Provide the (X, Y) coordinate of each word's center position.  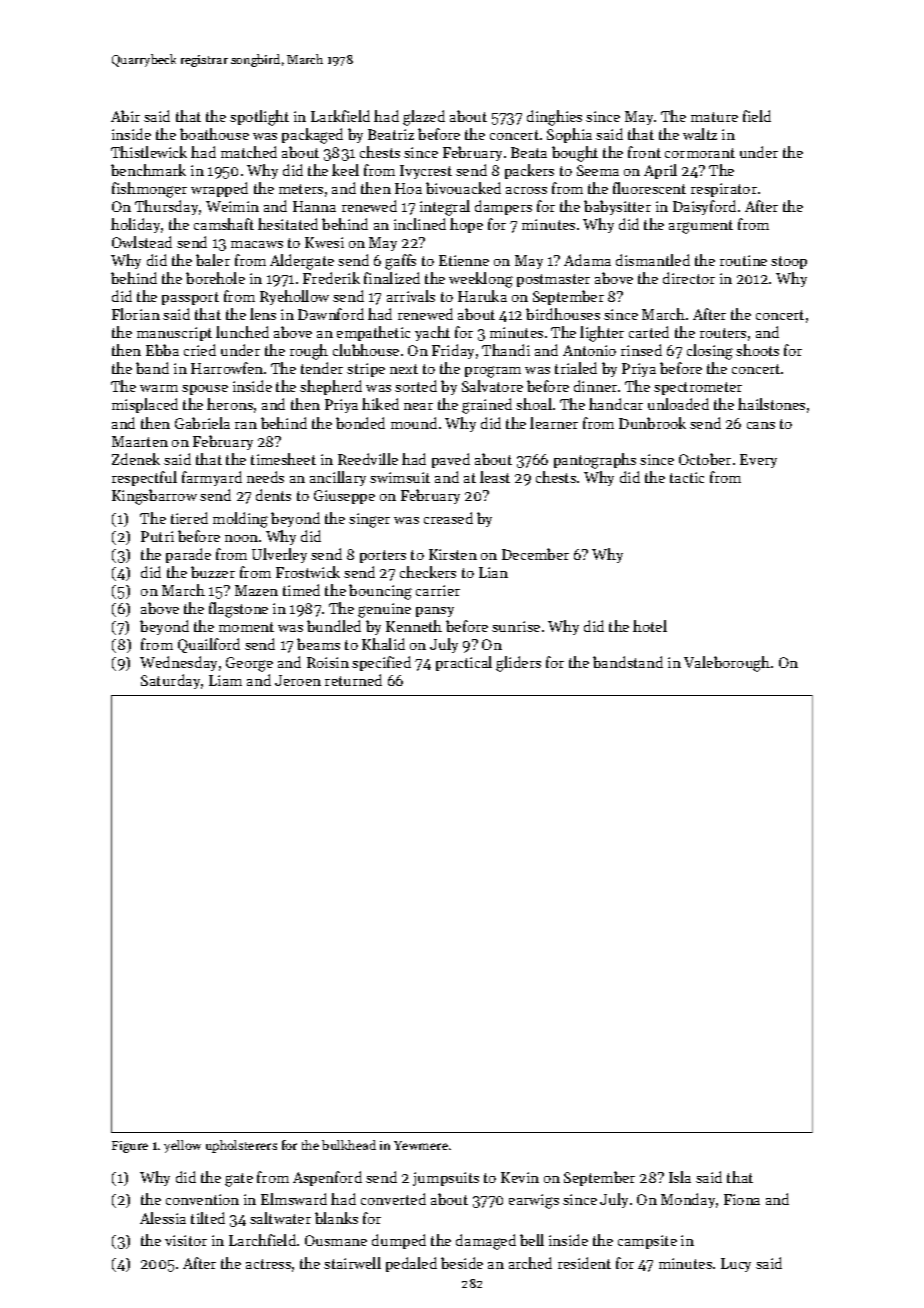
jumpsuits (446, 1179)
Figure (130, 1147)
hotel (650, 626)
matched (249, 152)
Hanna (314, 206)
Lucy (736, 1265)
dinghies (554, 118)
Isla (680, 1177)
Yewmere (421, 1145)
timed (301, 590)
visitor (186, 1240)
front (644, 152)
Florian (136, 314)
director (689, 278)
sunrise (516, 626)
